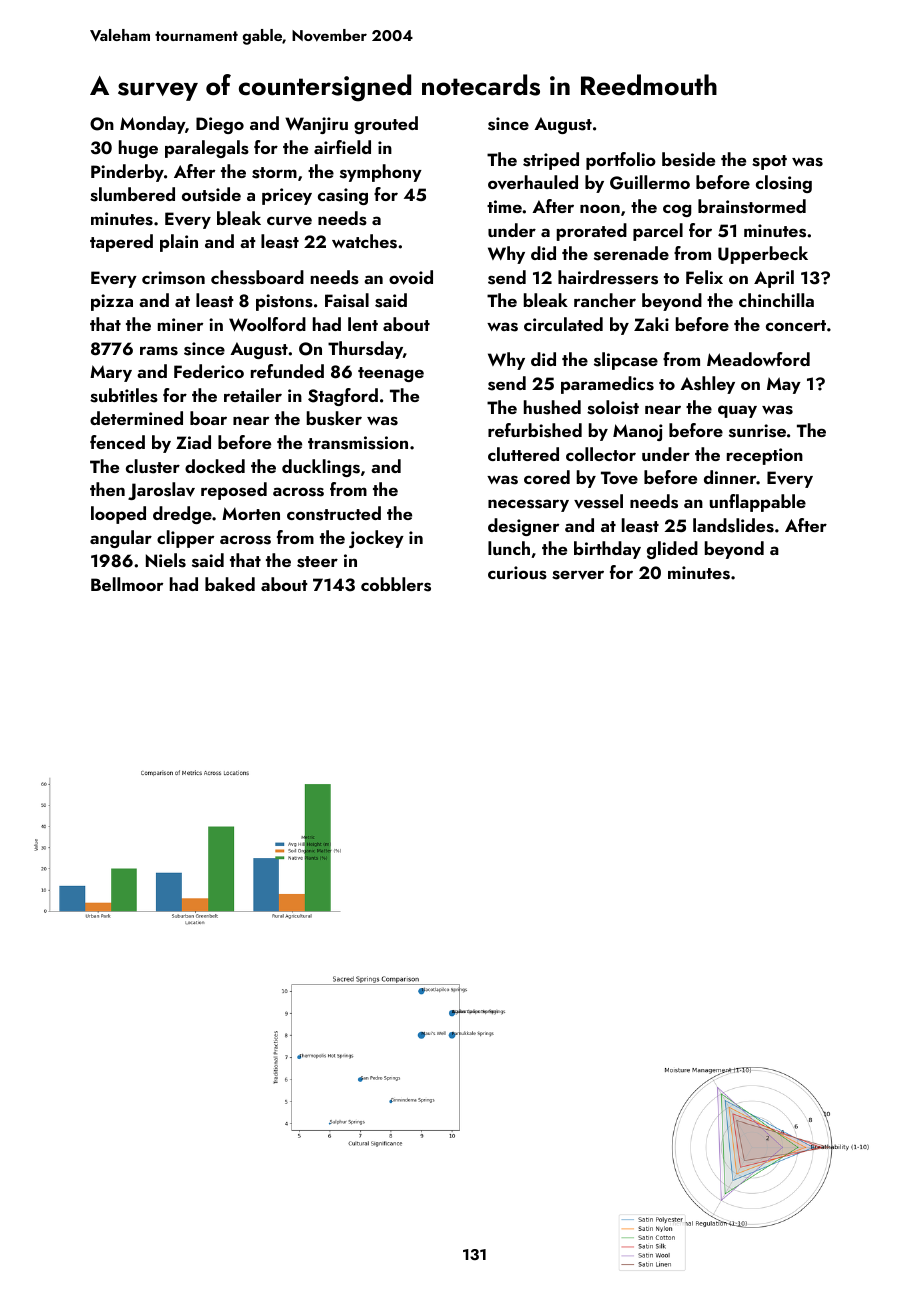  What do you see at coordinates (111, 373) in the document?
I see `Mary` at bounding box center [111, 373].
